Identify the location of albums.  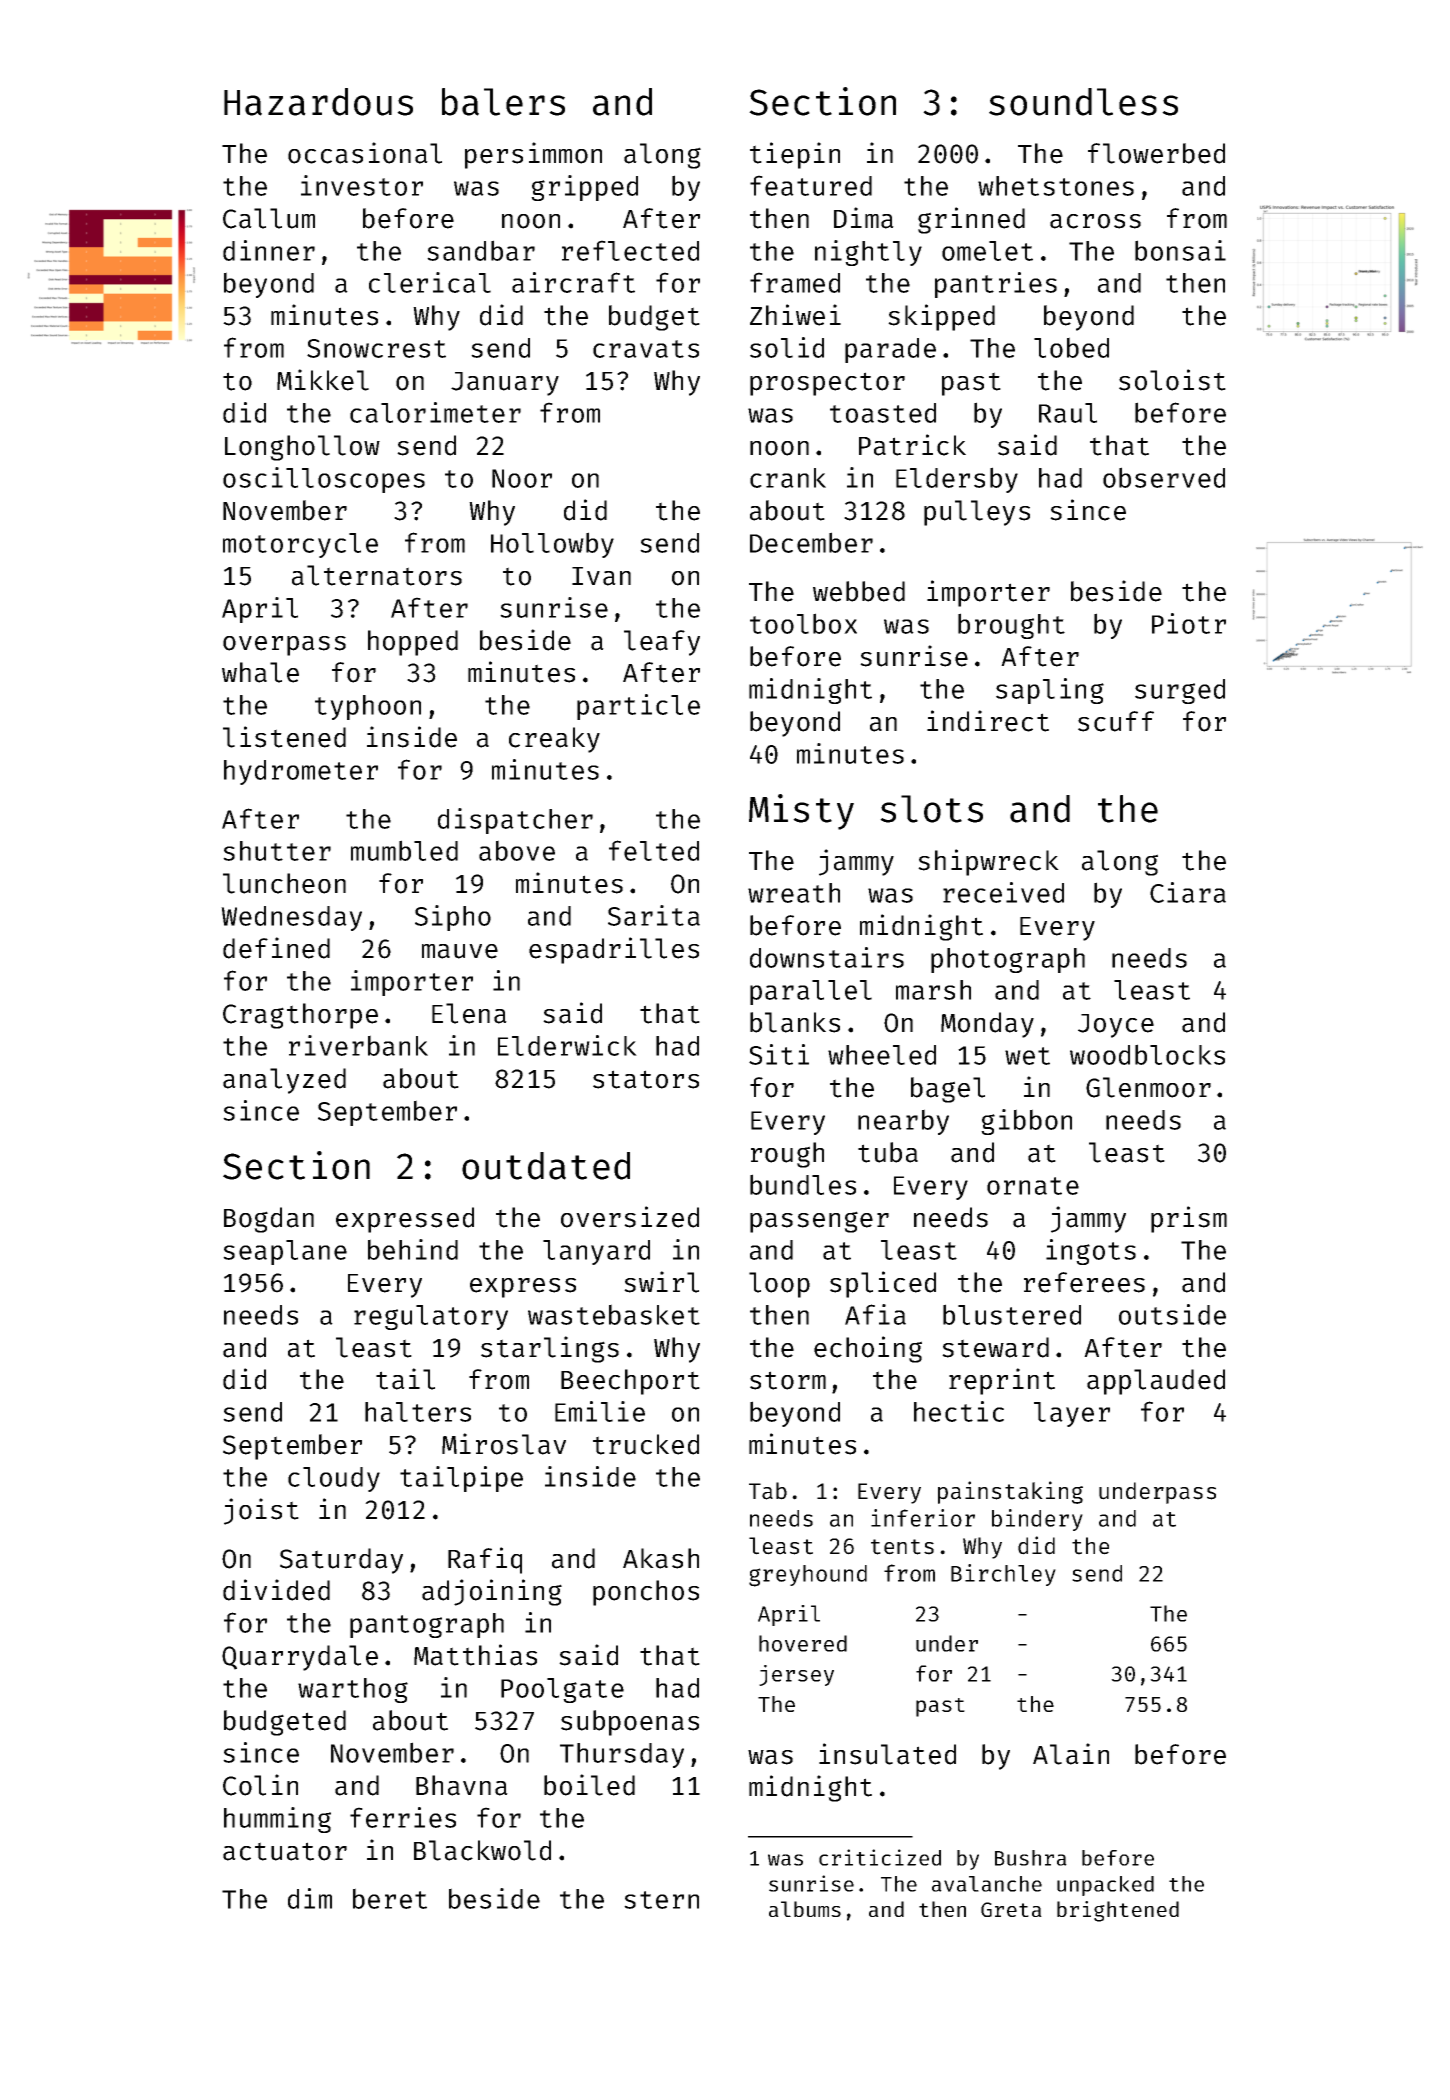
(805, 1909).
